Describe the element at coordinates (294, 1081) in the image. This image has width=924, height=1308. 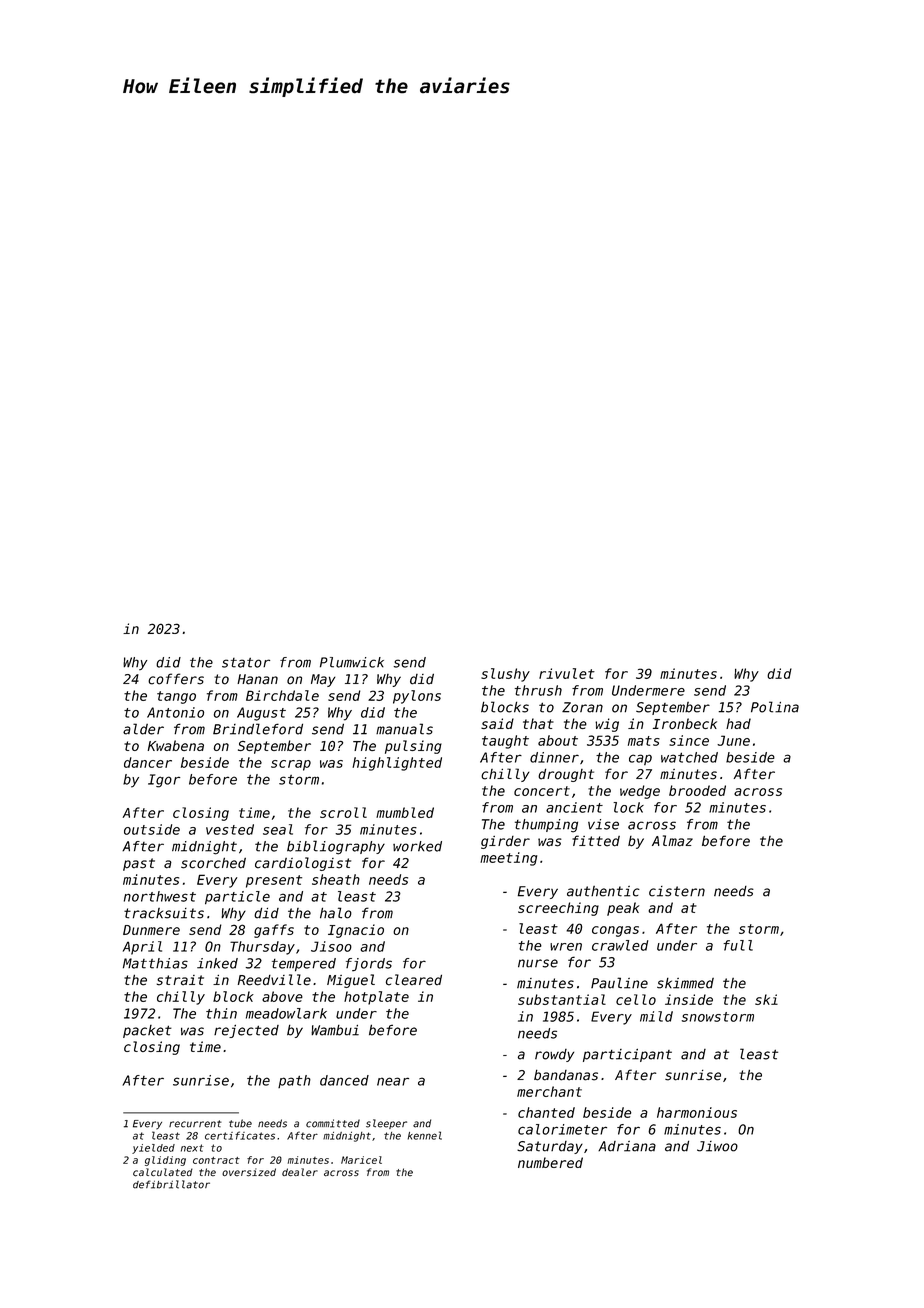
I see `path` at that location.
